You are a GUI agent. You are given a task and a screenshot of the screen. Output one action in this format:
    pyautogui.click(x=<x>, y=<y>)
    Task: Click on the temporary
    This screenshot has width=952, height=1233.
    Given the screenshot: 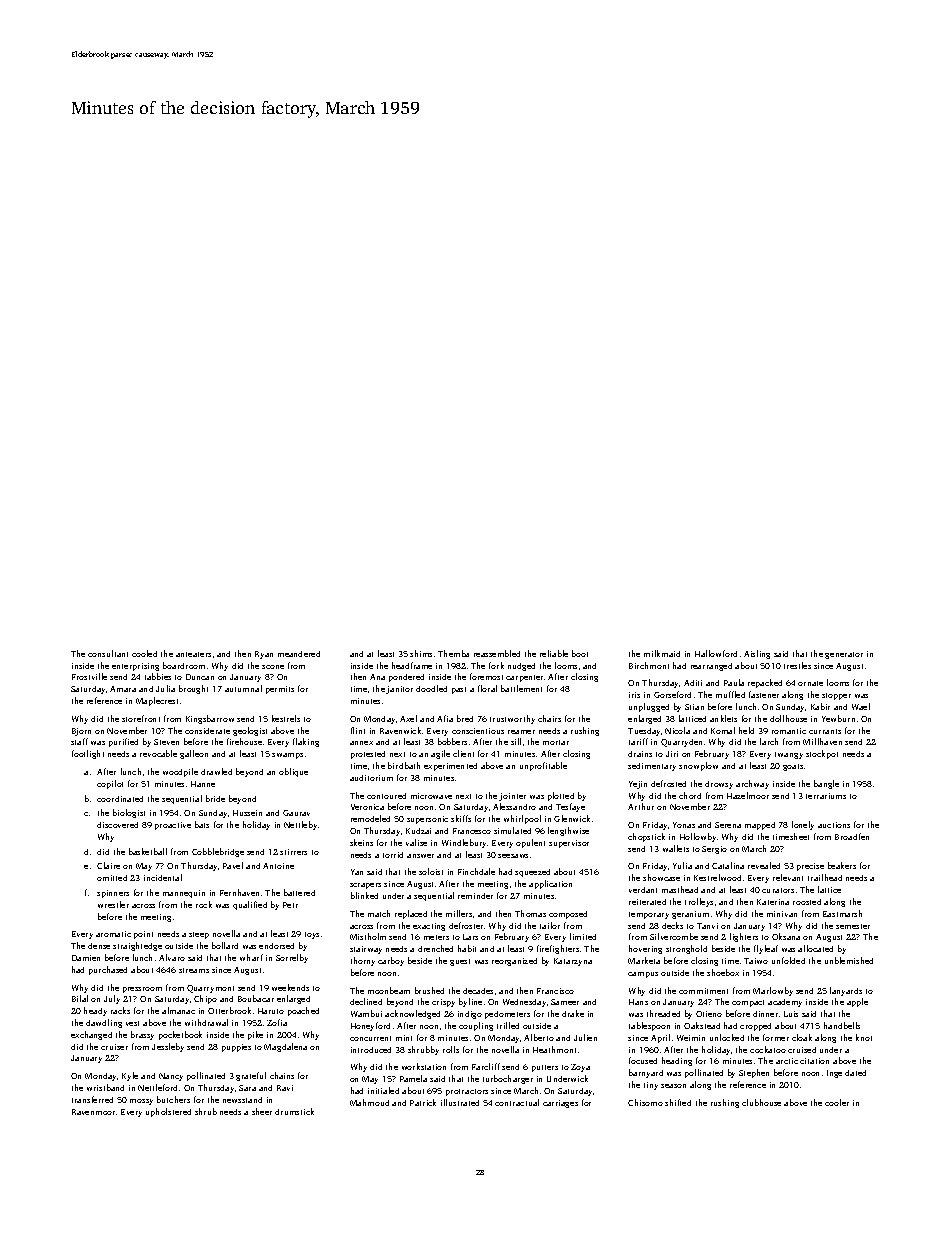 What is the action you would take?
    pyautogui.click(x=649, y=915)
